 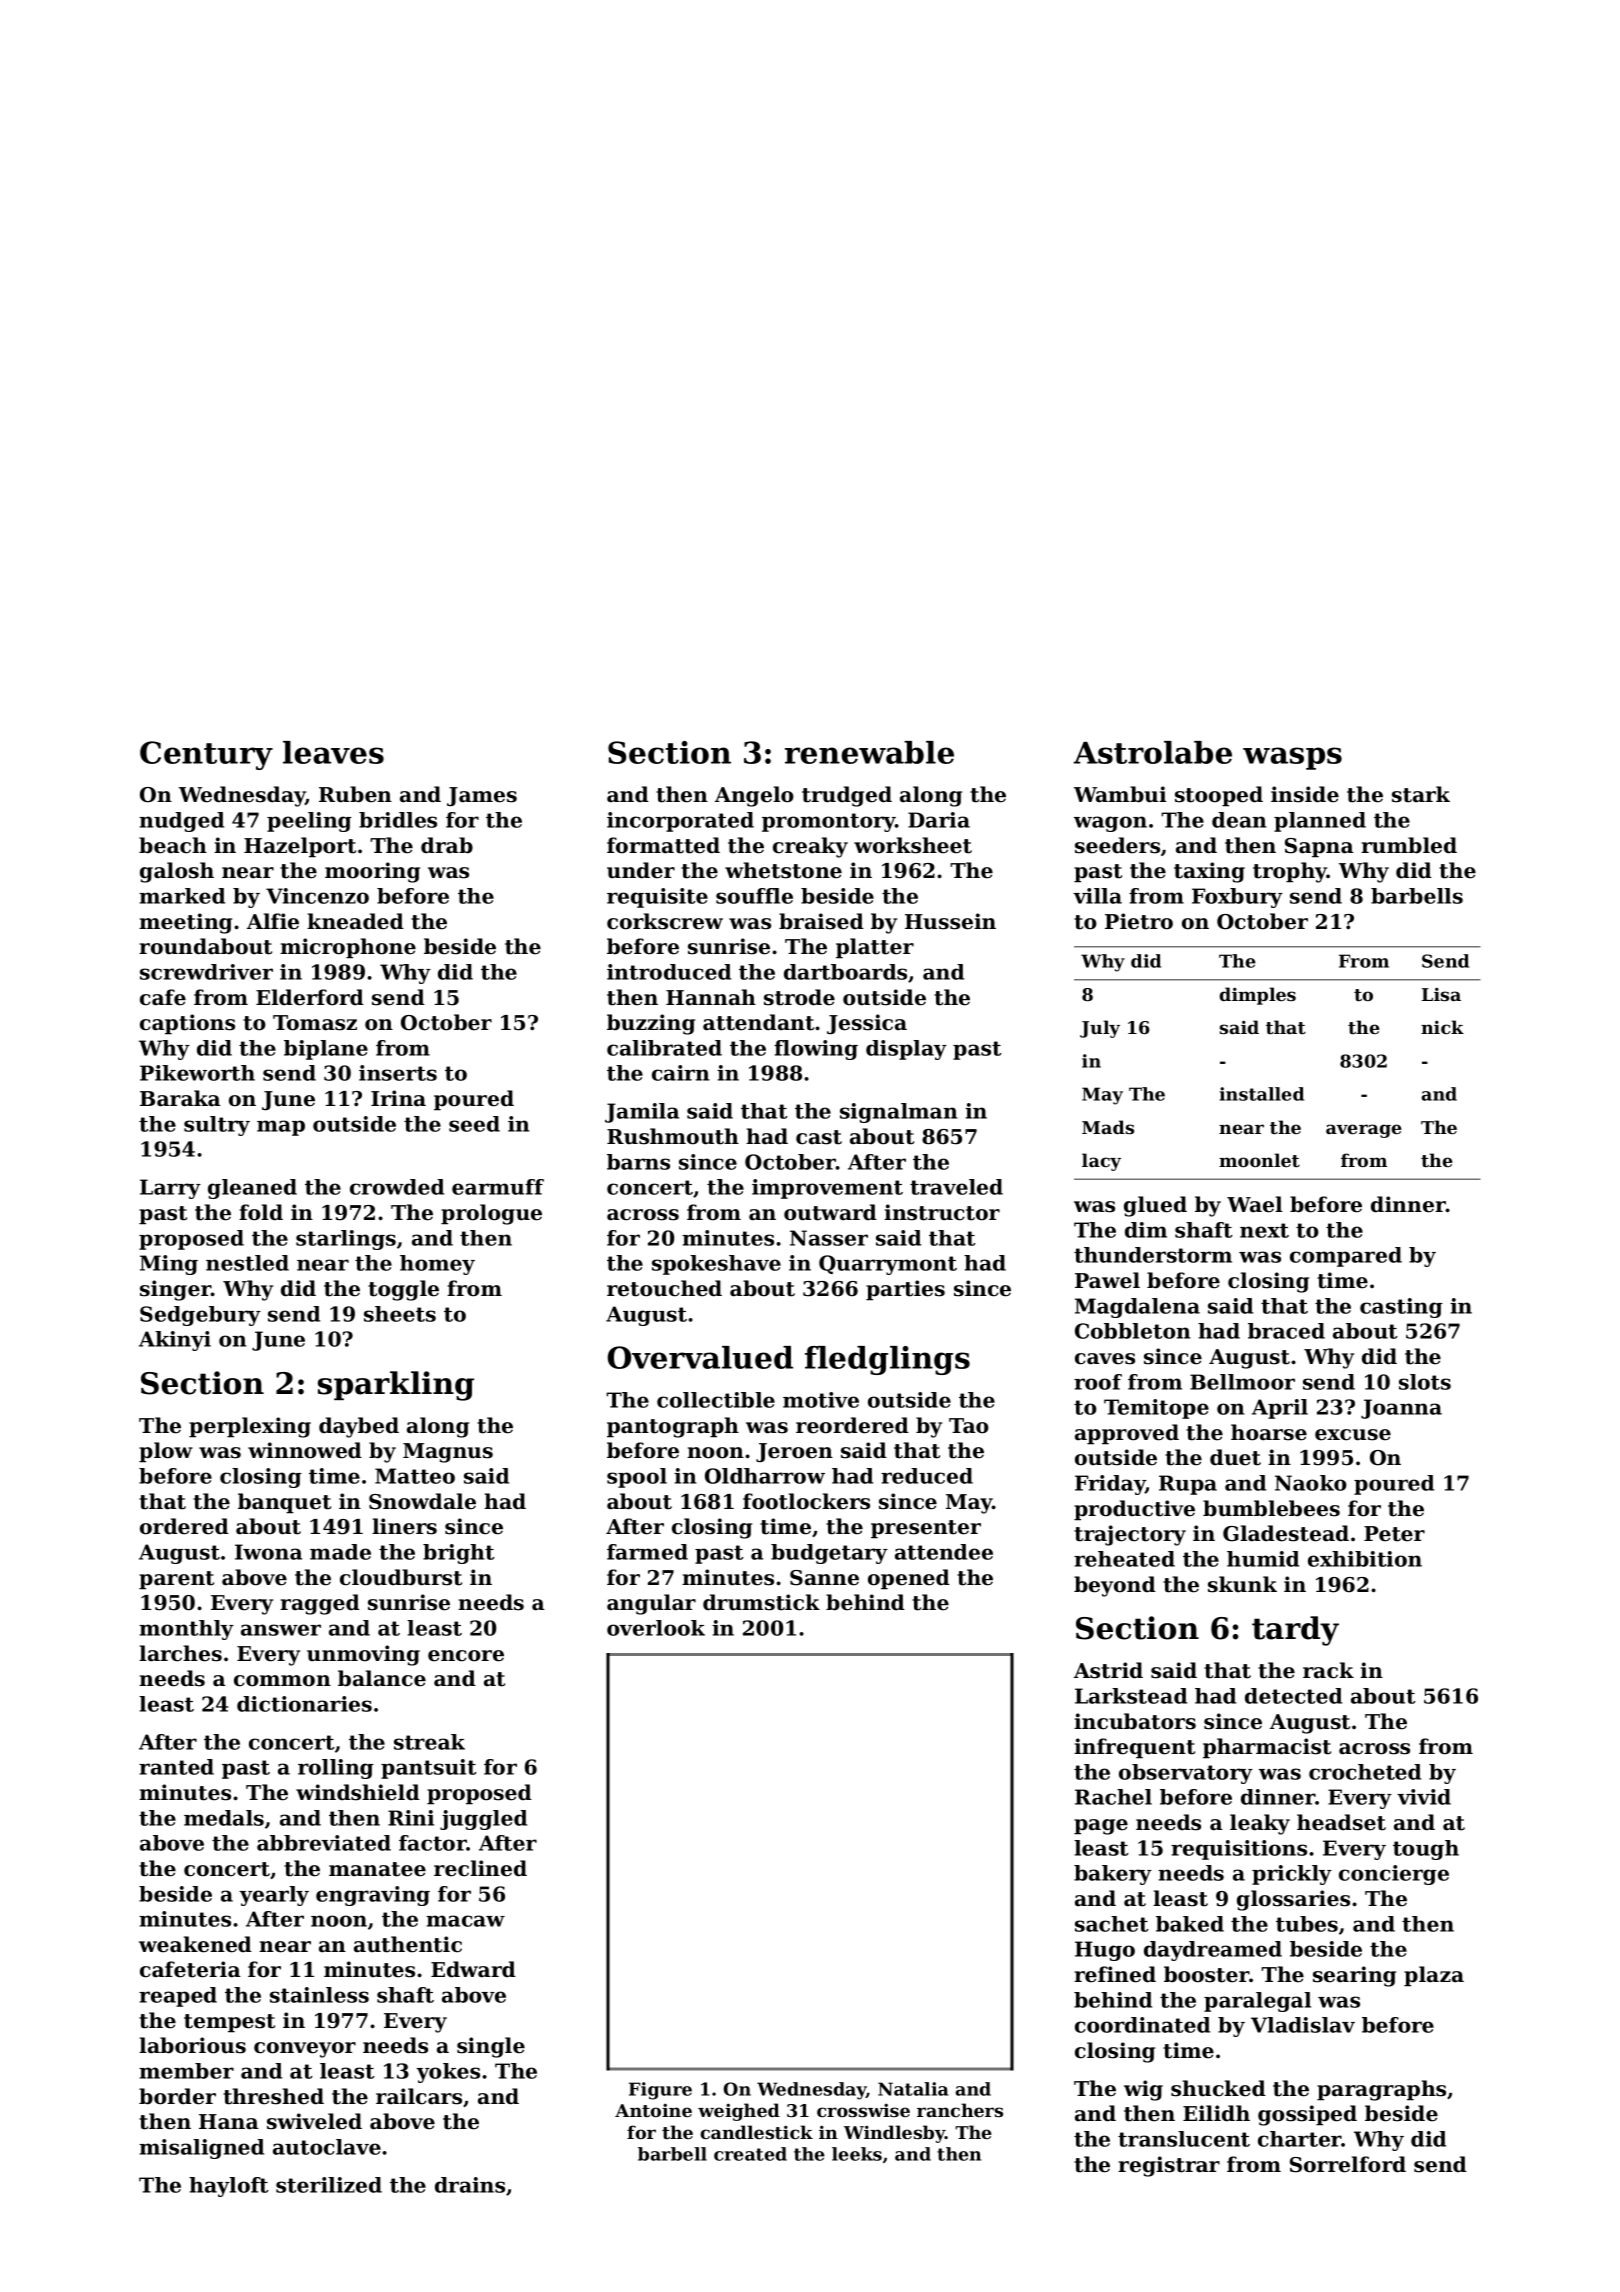 What do you see at coordinates (200, 1316) in the screenshot?
I see `Sedgebury` at bounding box center [200, 1316].
